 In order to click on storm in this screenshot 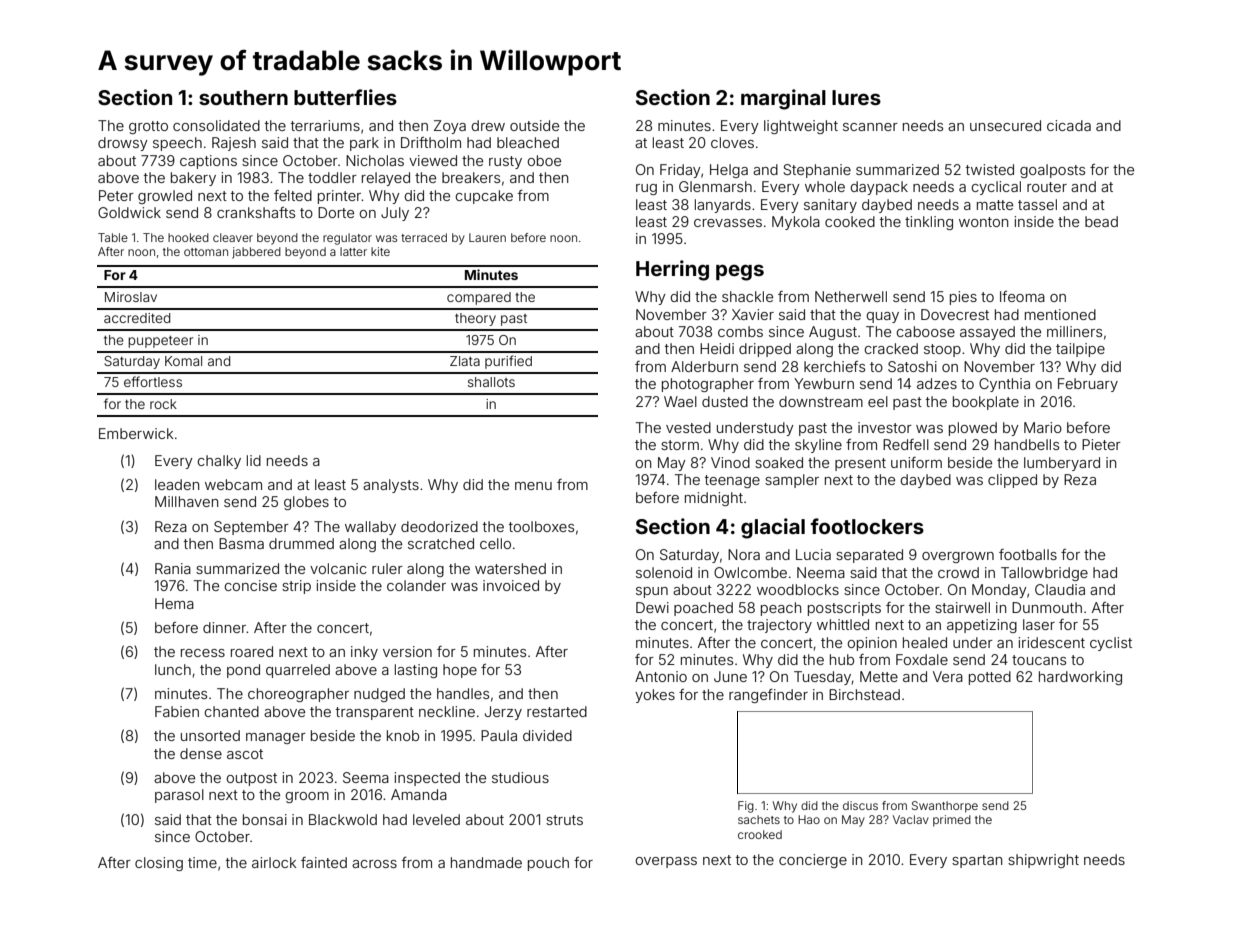, I will do `click(680, 445)`.
